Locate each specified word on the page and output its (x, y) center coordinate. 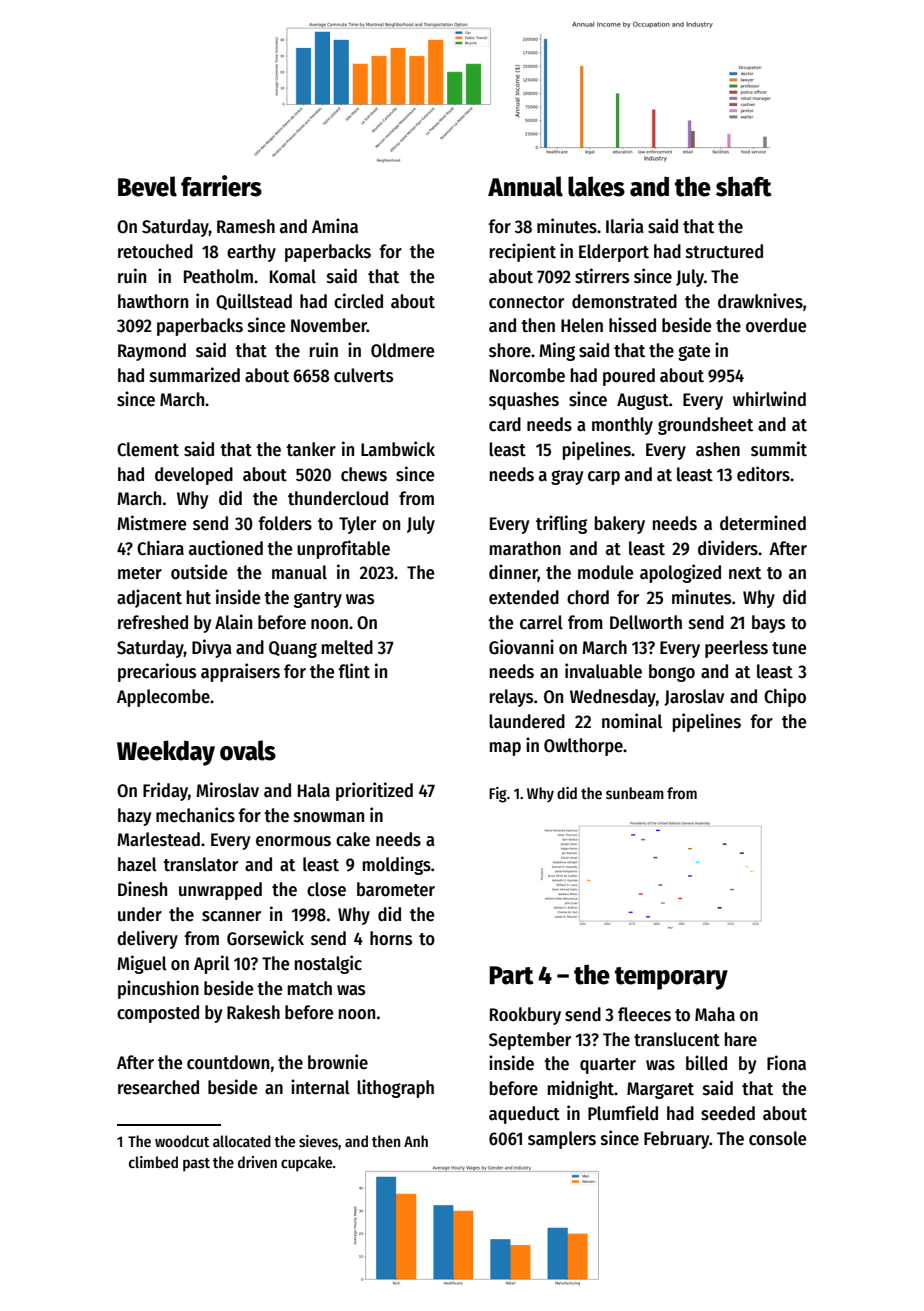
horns (391, 938)
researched (158, 1087)
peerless (736, 649)
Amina (335, 225)
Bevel (147, 186)
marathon (525, 548)
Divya (211, 648)
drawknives (760, 301)
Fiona (786, 1063)
